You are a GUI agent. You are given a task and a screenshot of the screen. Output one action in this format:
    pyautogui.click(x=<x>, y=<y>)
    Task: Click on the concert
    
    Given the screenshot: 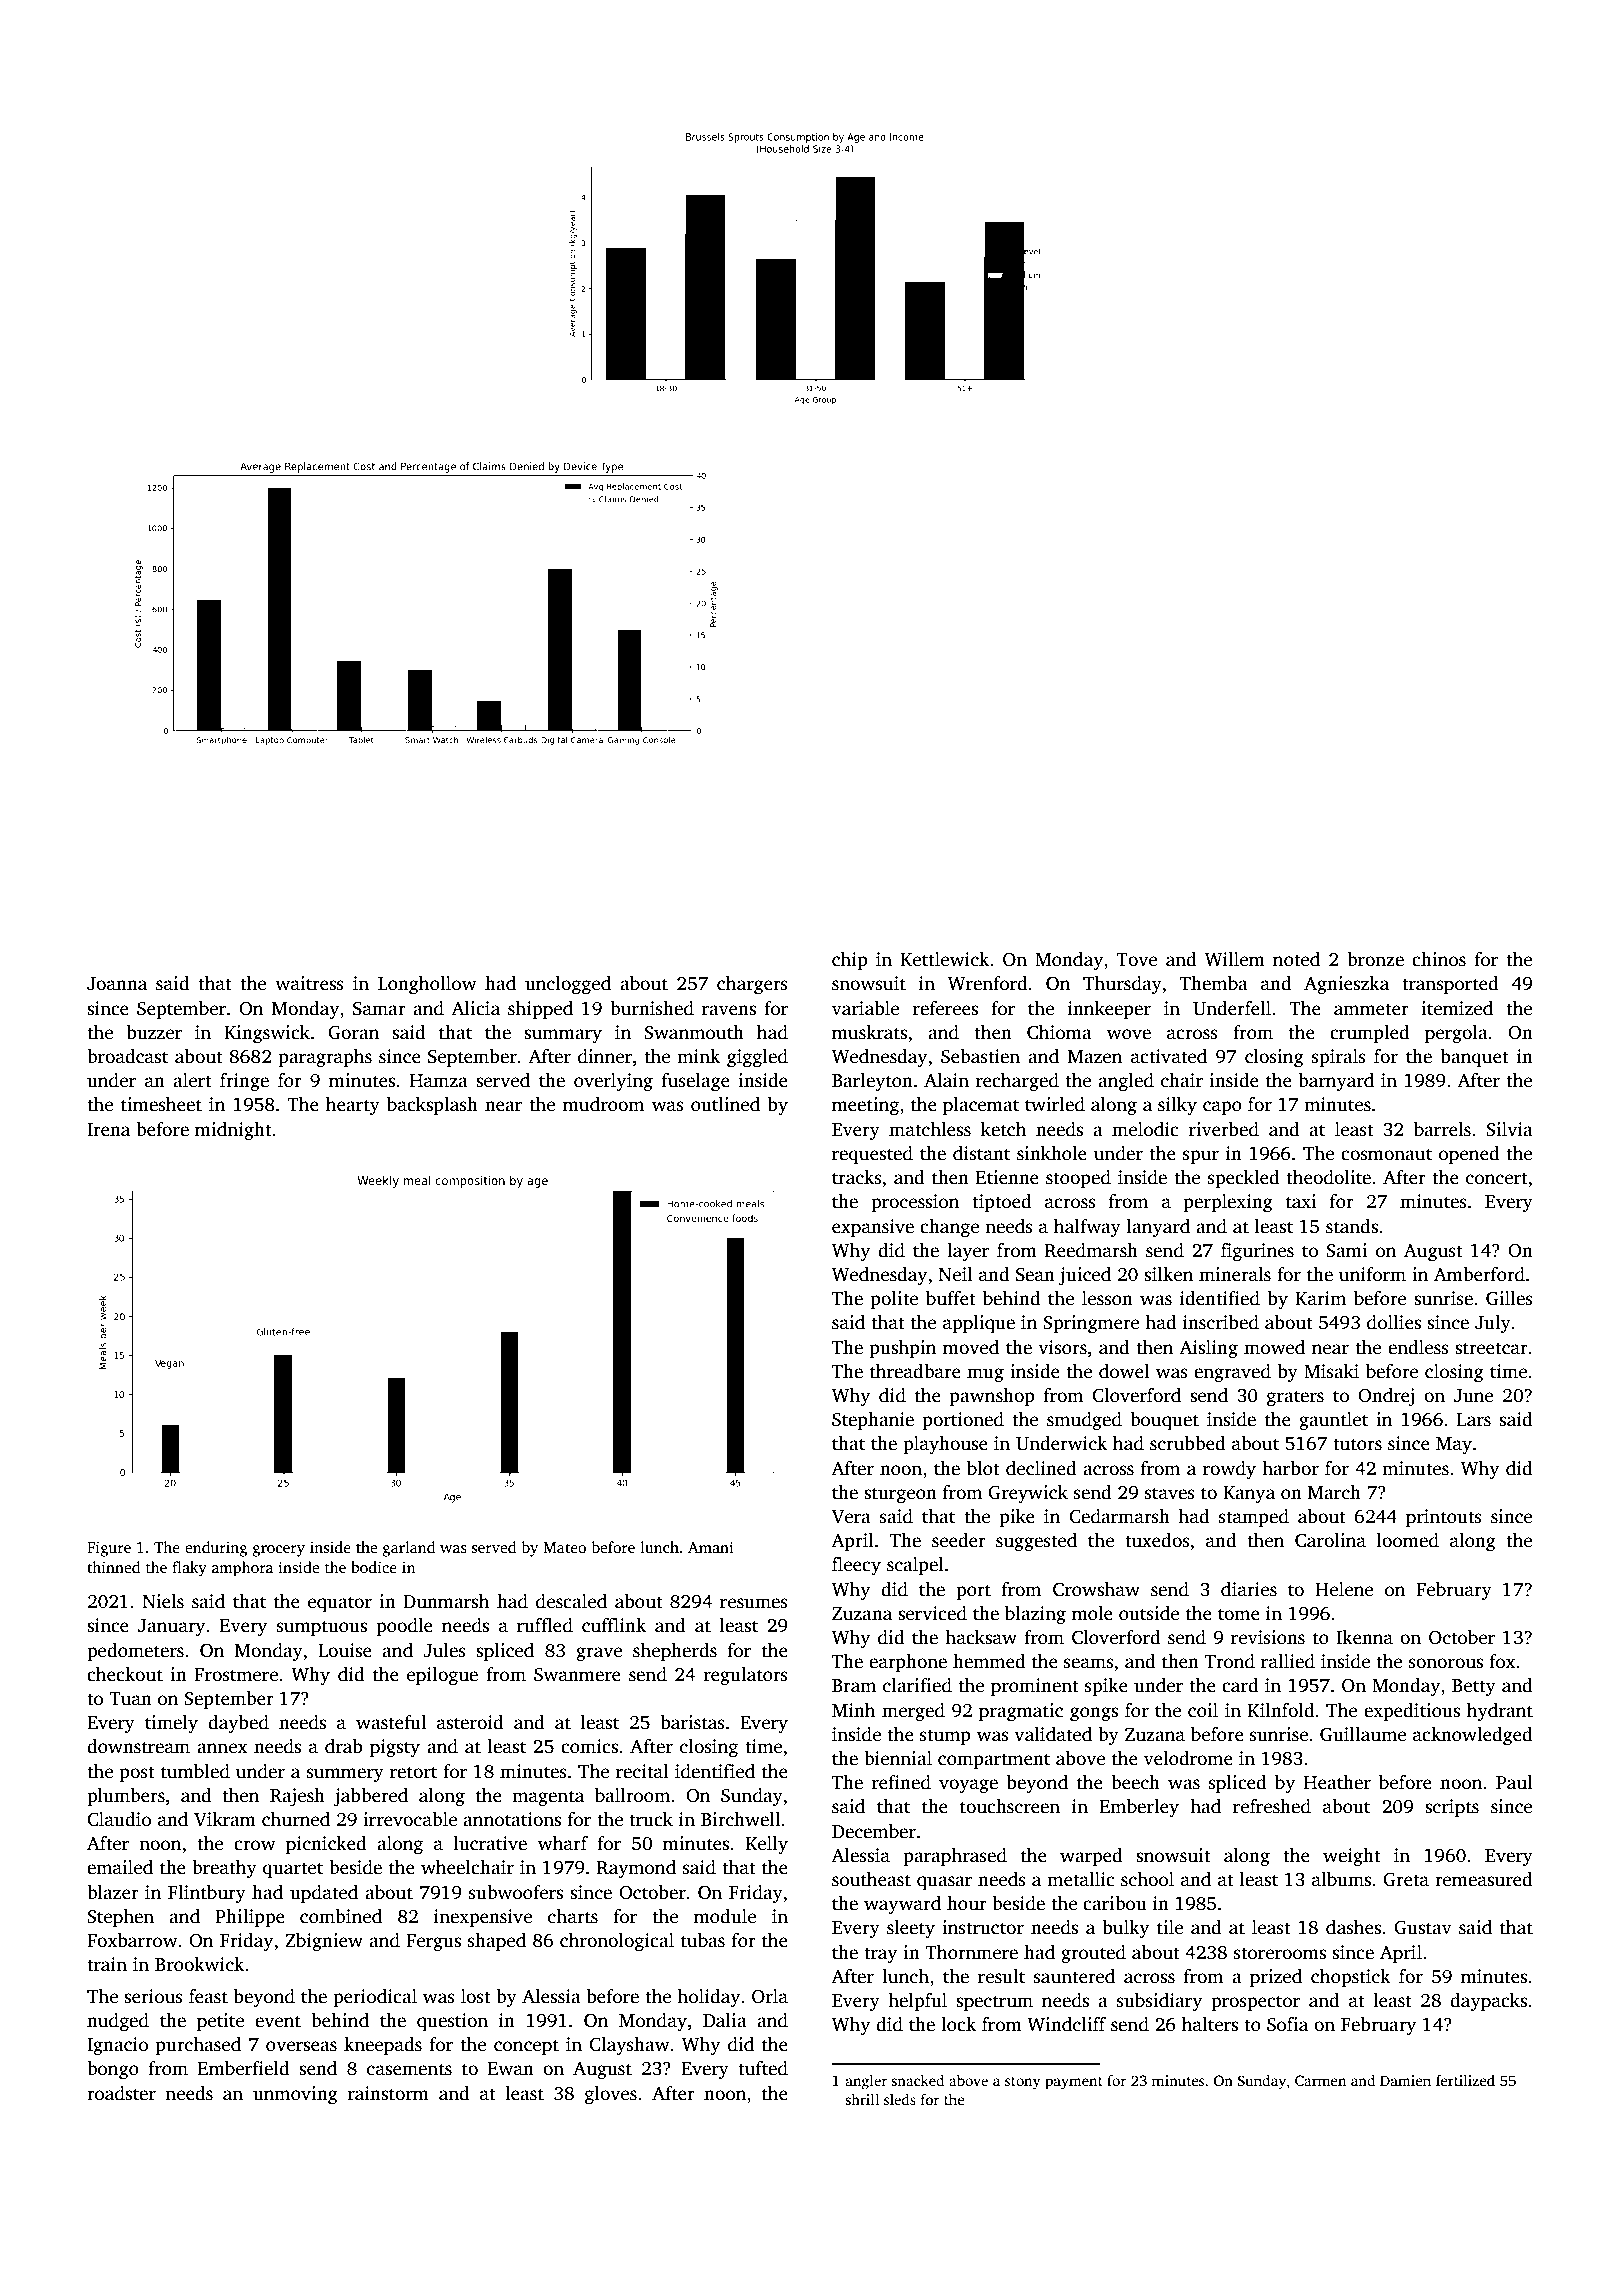 What is the action you would take?
    pyautogui.click(x=1497, y=1178)
